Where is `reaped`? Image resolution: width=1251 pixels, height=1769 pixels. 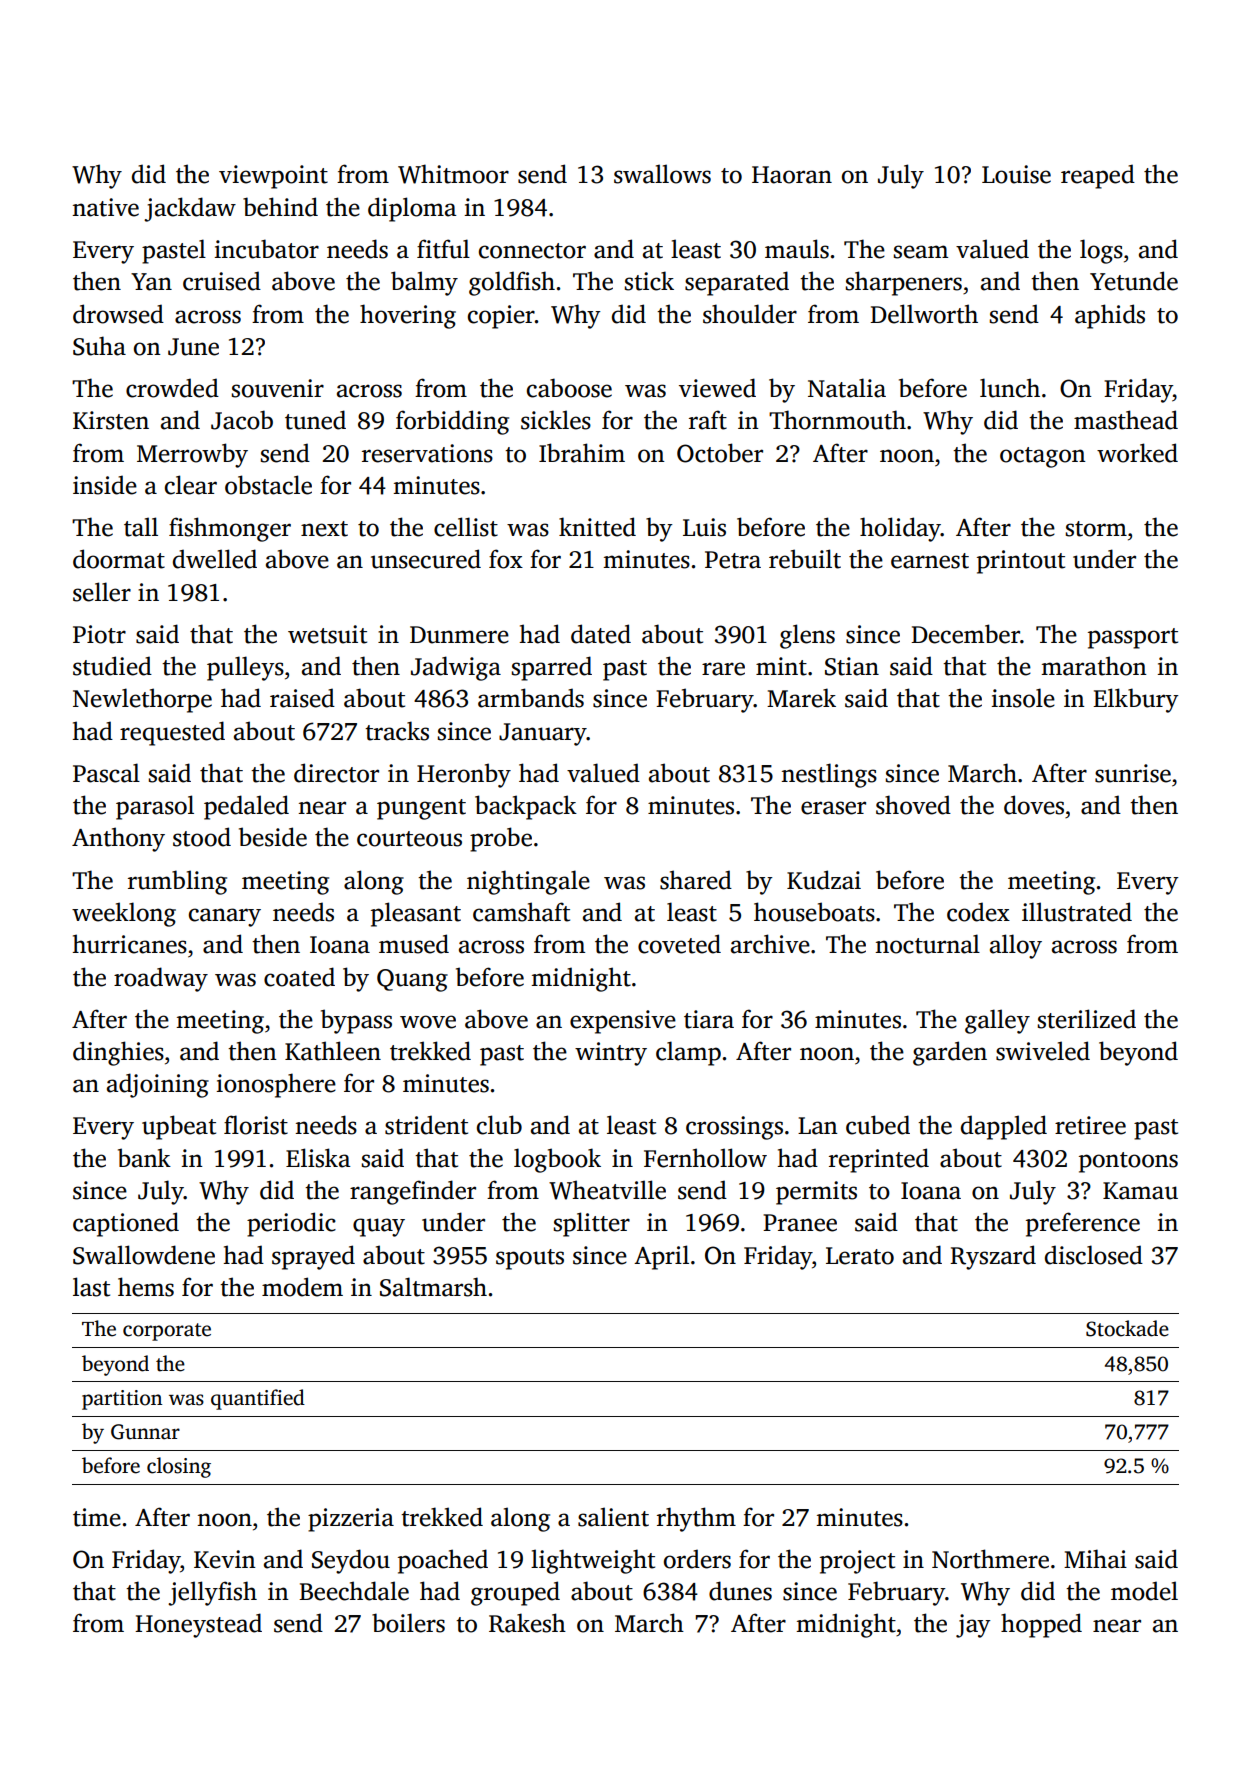 reaped is located at coordinates (1098, 176).
